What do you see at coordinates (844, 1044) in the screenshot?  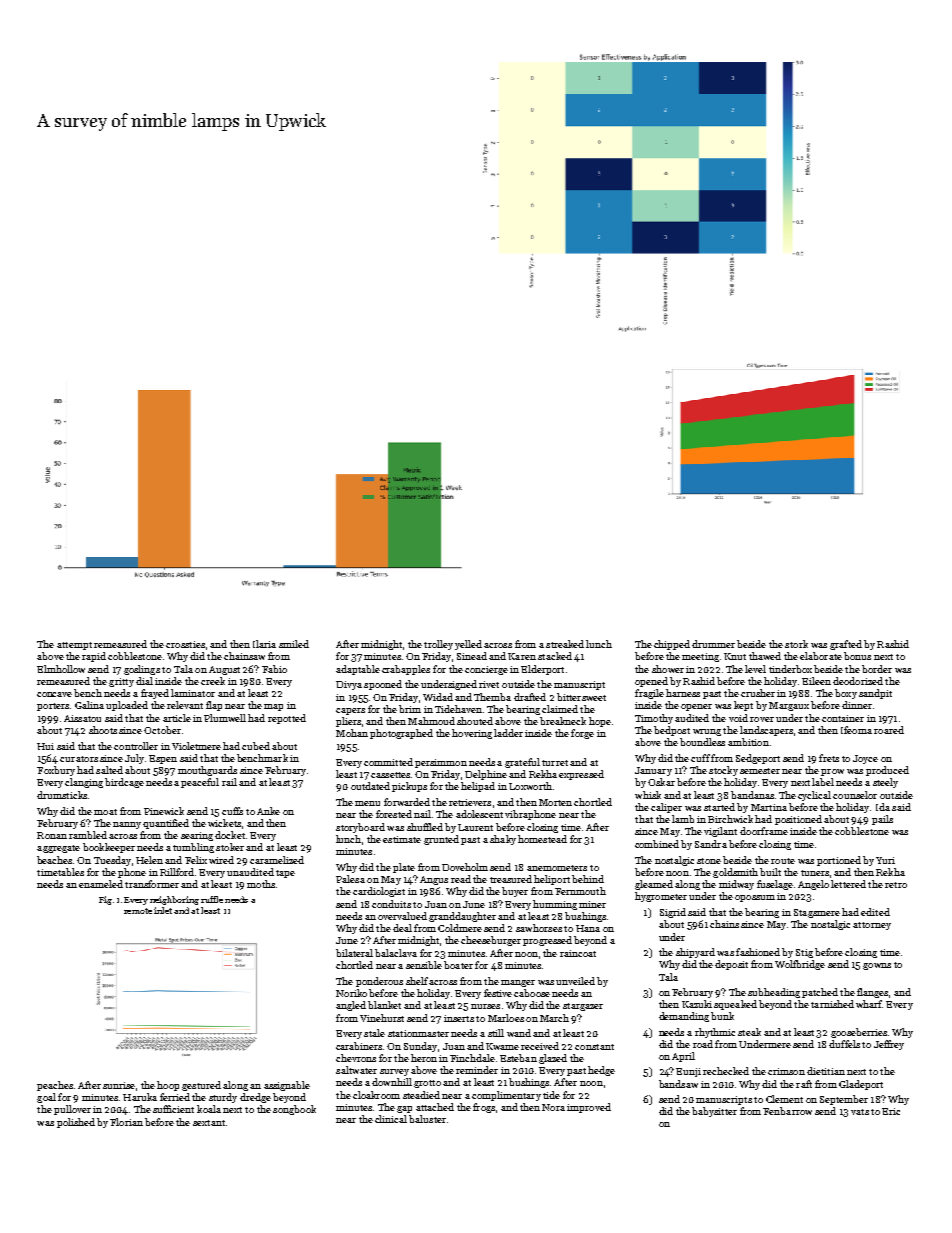 I see `duffels` at bounding box center [844, 1044].
